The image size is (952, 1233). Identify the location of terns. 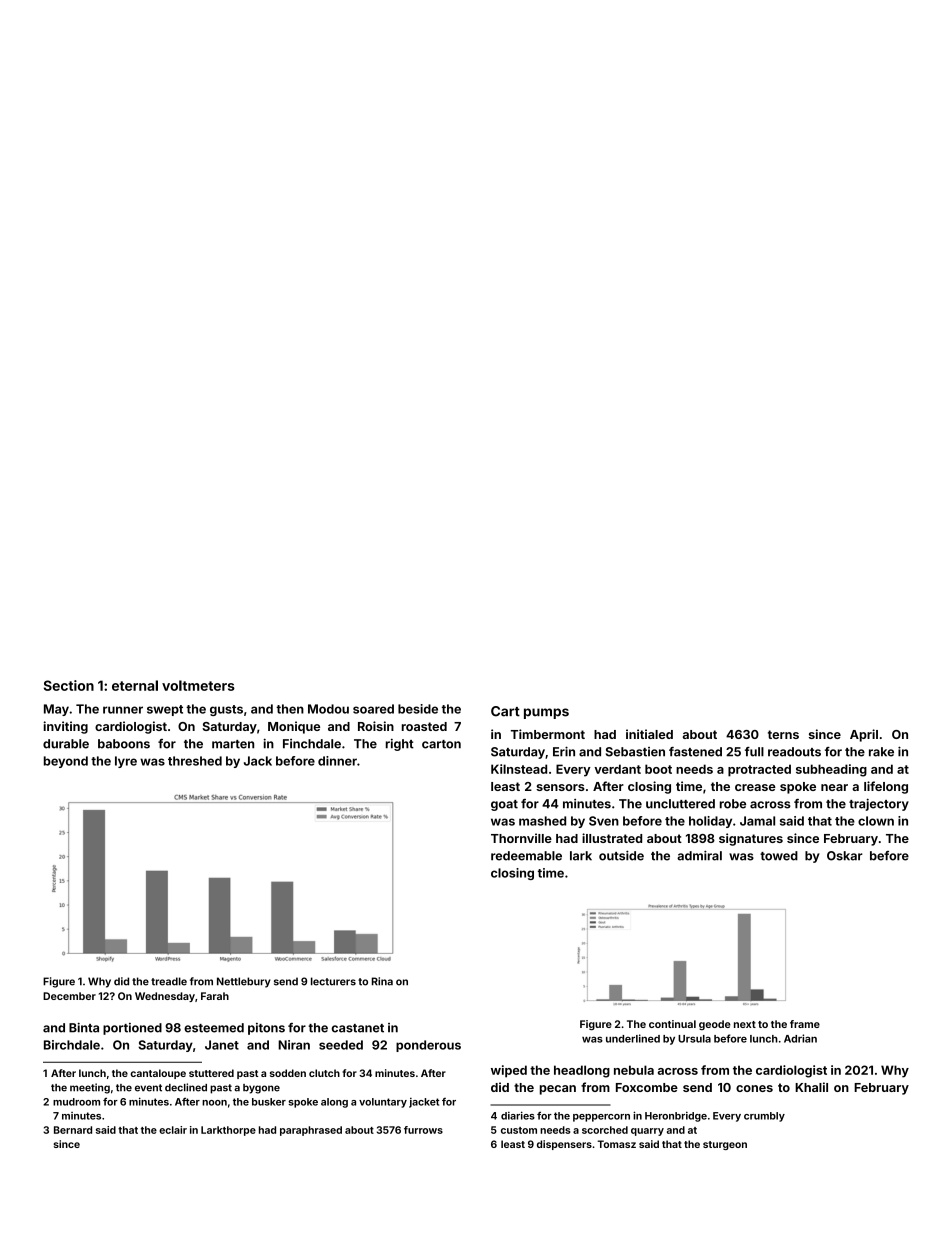
(783, 734).
